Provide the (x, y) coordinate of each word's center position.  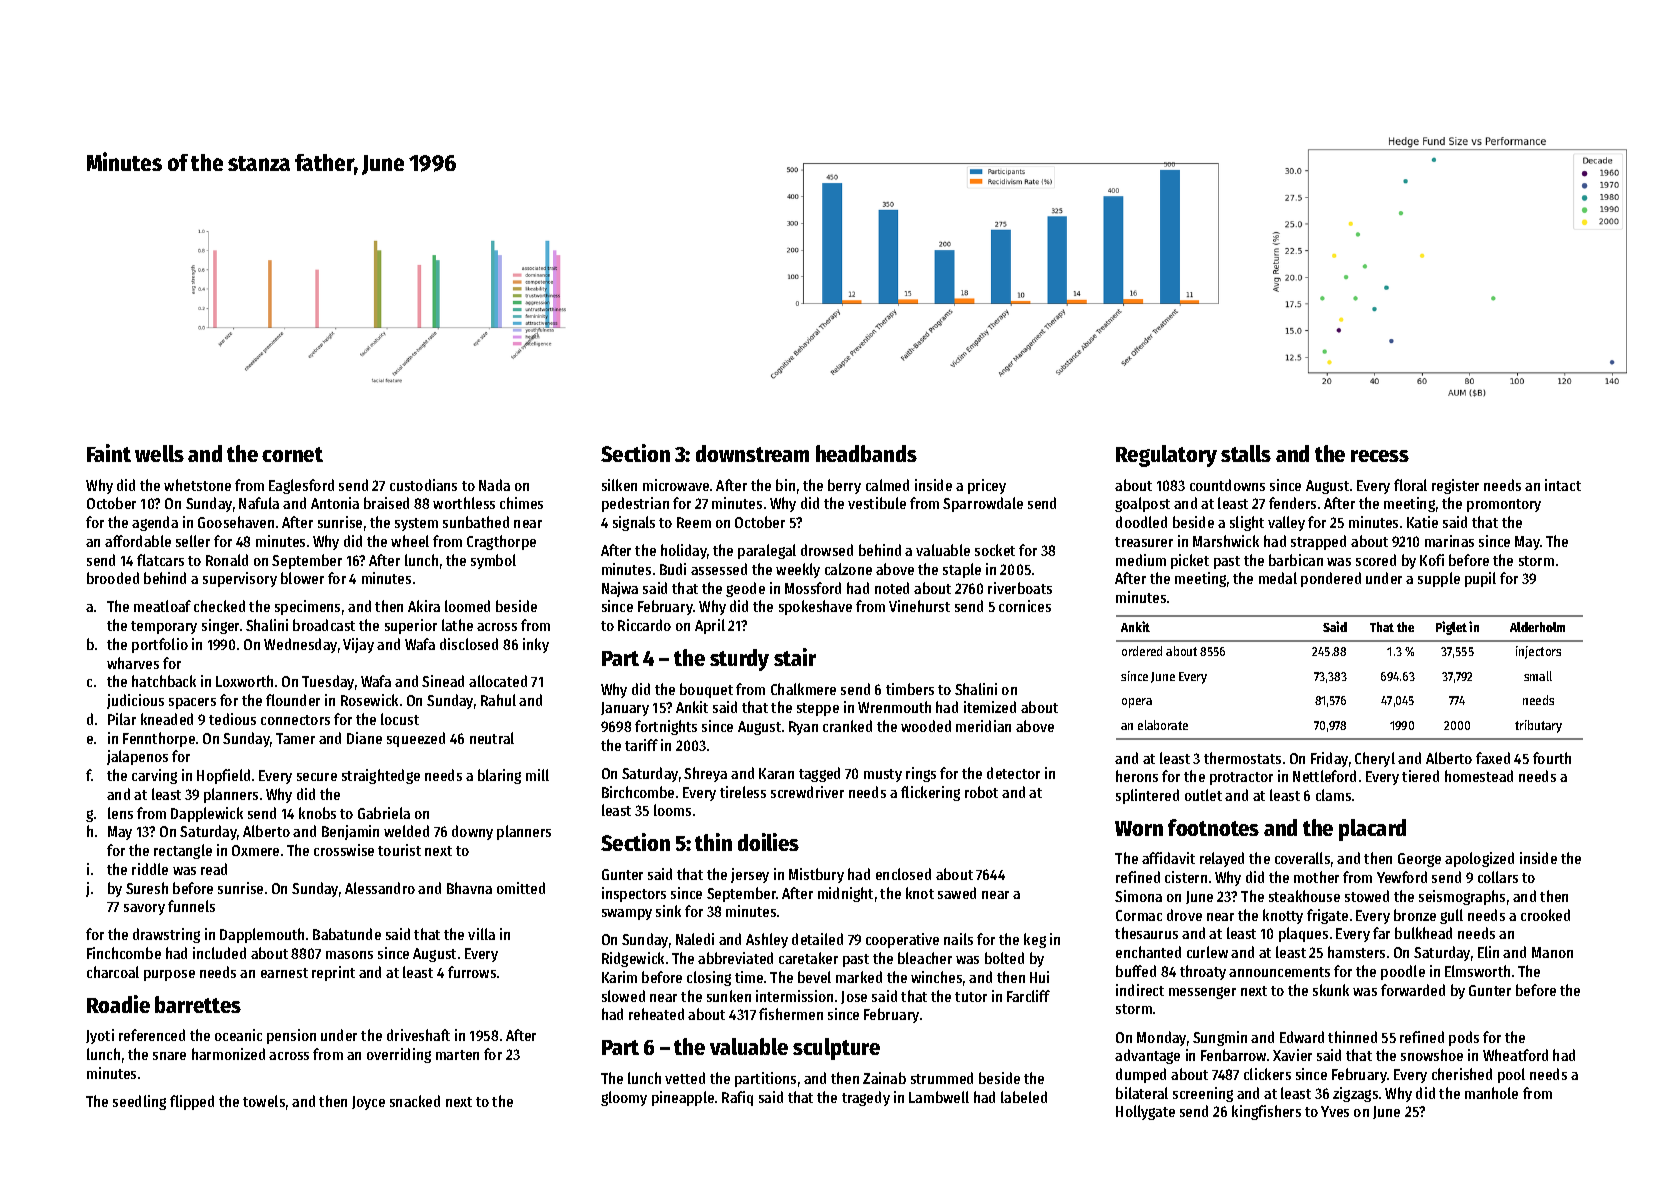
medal (1278, 578)
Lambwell (939, 1097)
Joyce (368, 1103)
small (1538, 676)
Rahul (498, 700)
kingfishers (1266, 1112)
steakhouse (1304, 896)
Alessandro (380, 888)
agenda (155, 523)
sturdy (739, 660)
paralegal (767, 551)
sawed (957, 893)
